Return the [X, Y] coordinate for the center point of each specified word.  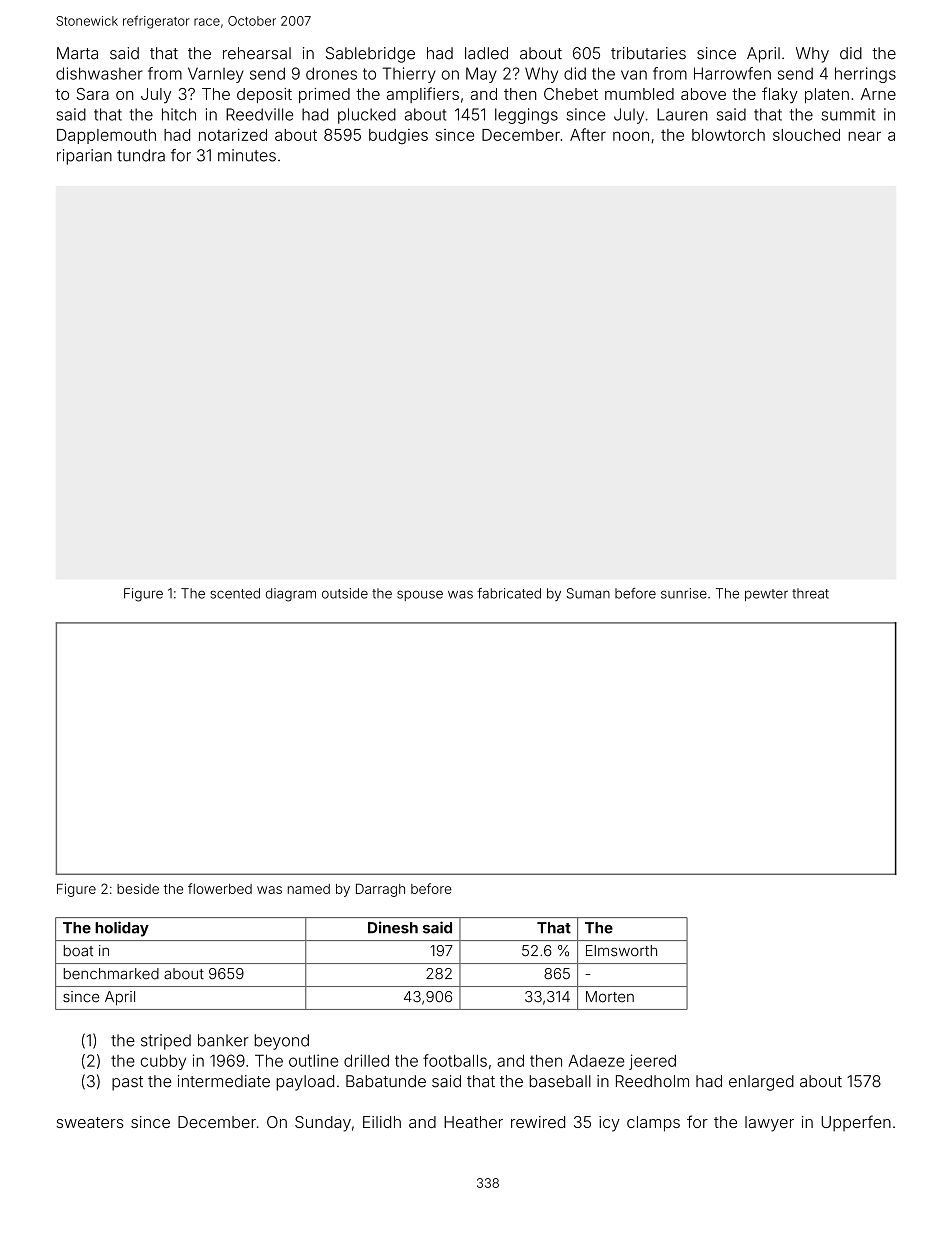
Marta [77, 53]
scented [235, 593]
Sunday [323, 1124]
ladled [486, 53]
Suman [588, 593]
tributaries [648, 53]
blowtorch [728, 135]
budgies [398, 137]
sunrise [684, 593]
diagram [291, 595]
